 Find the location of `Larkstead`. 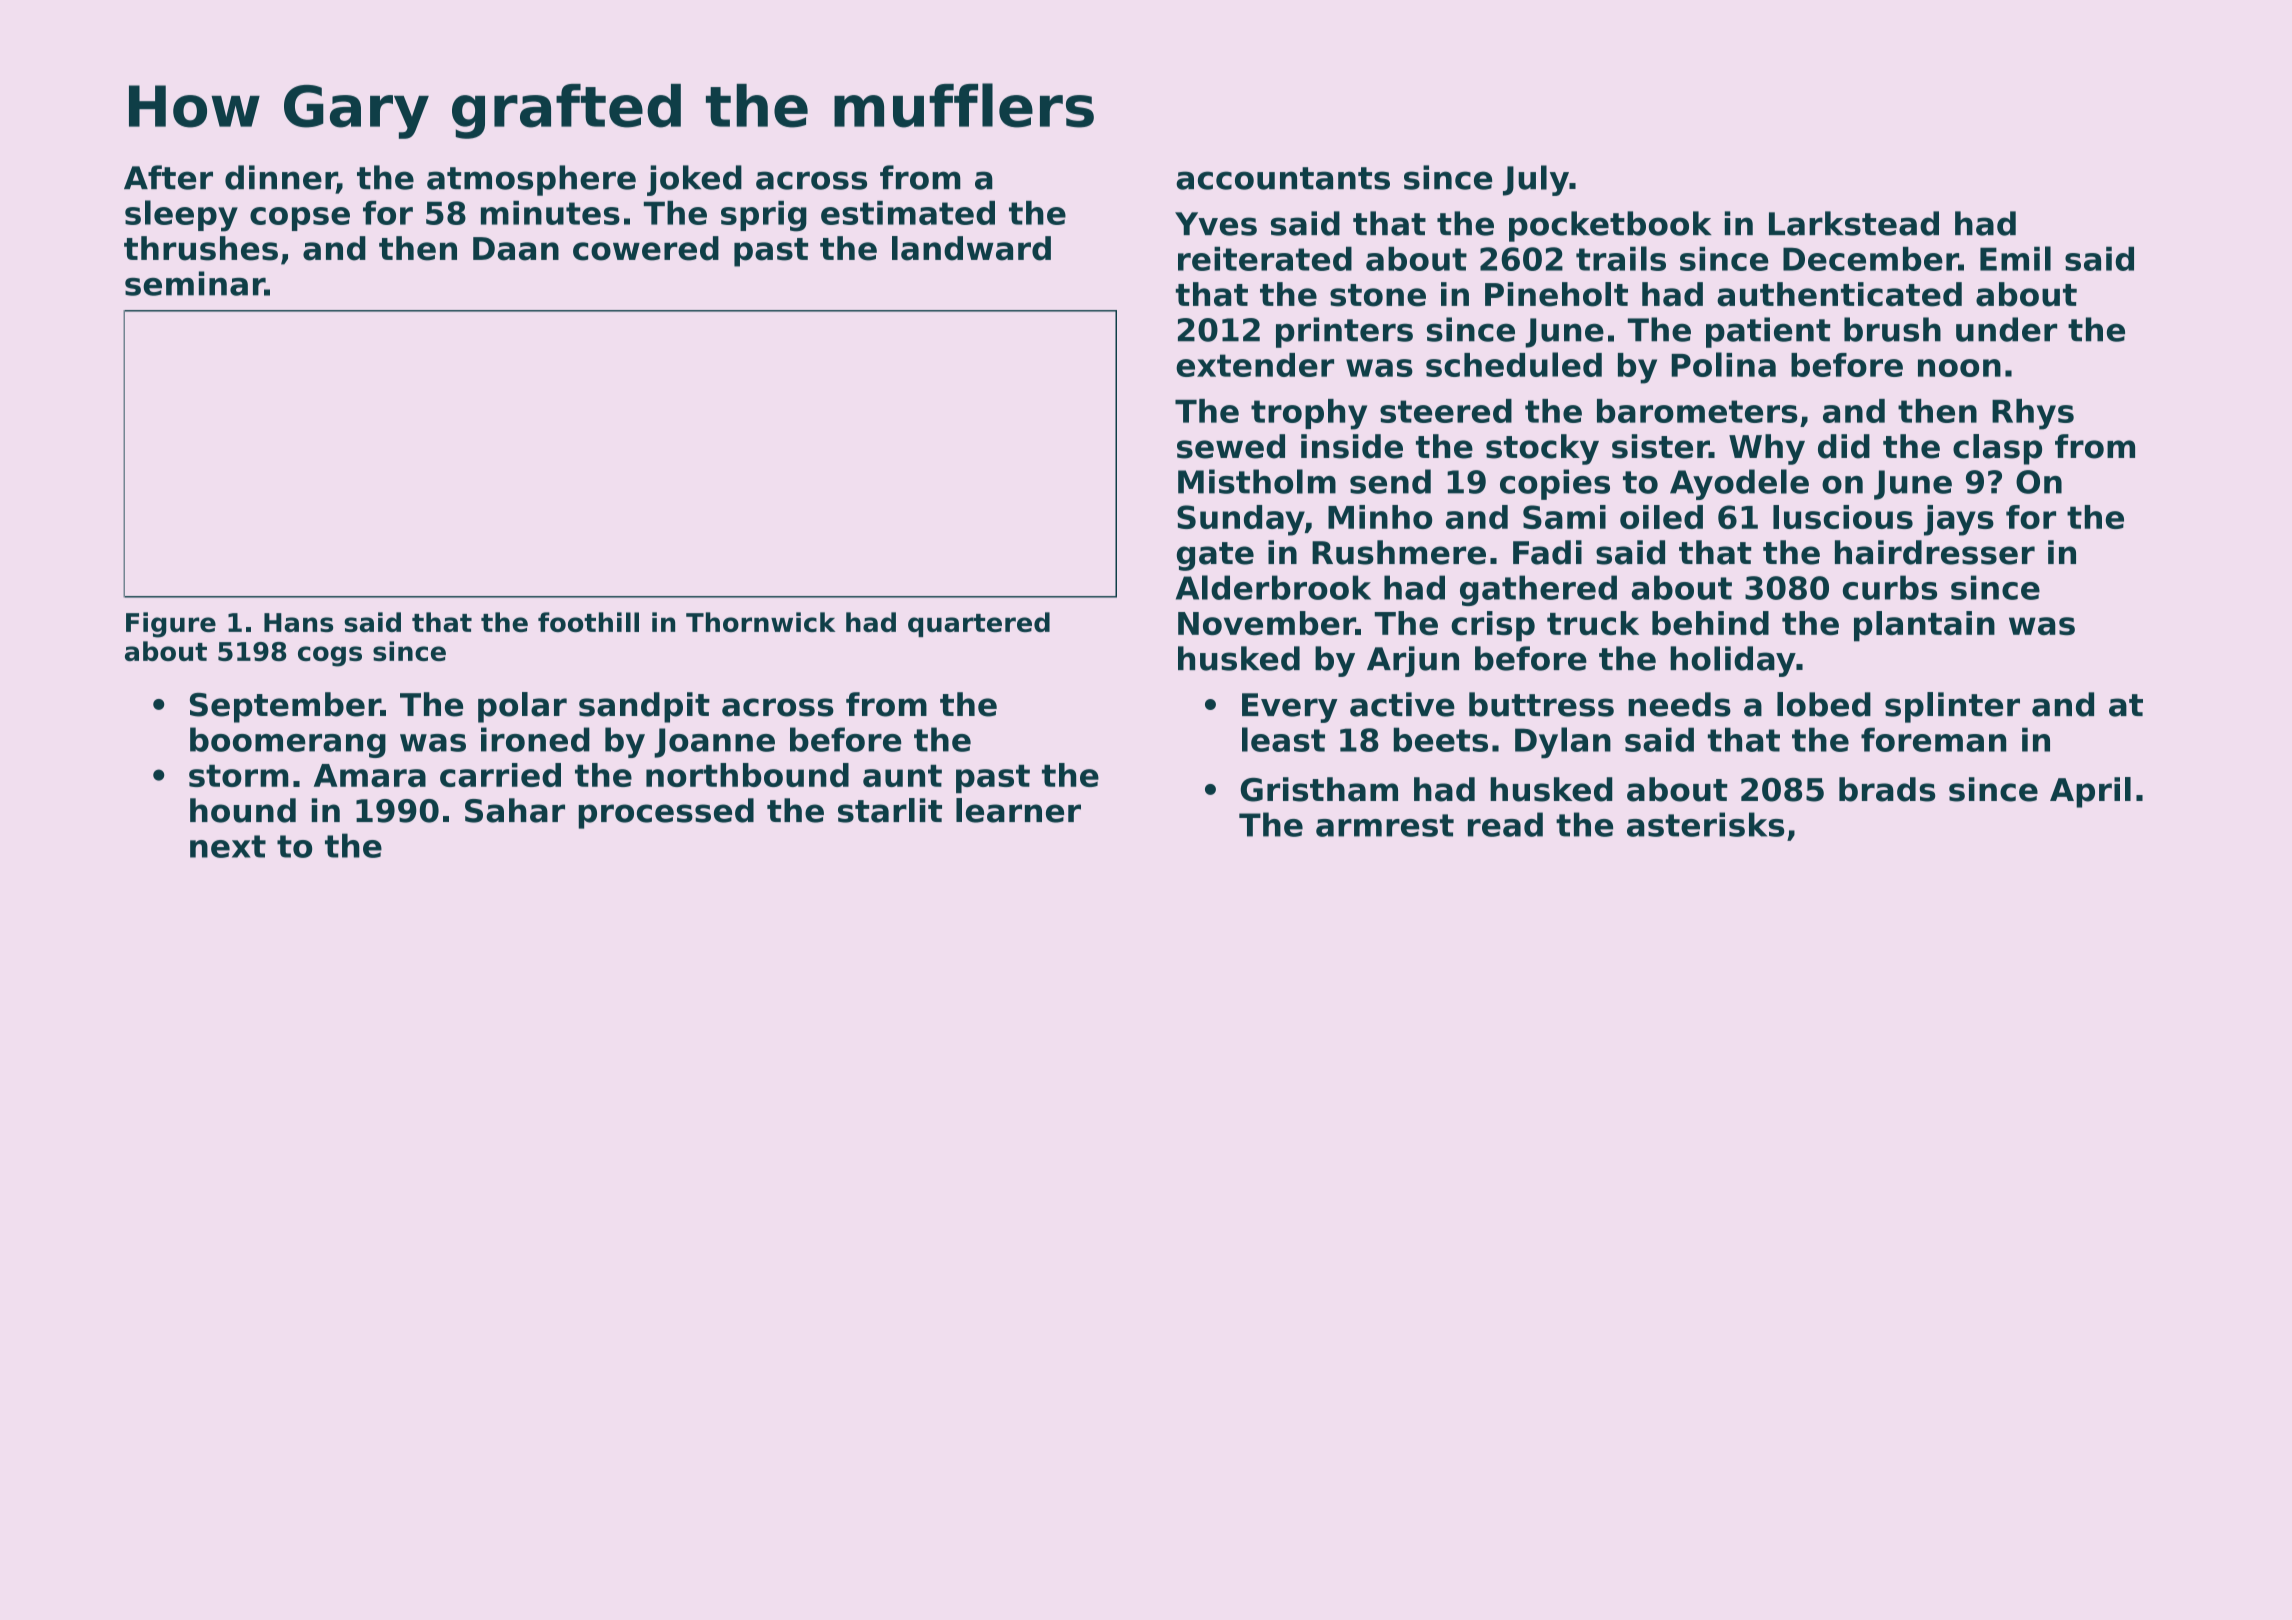

Larkstead is located at coordinates (1854, 223).
